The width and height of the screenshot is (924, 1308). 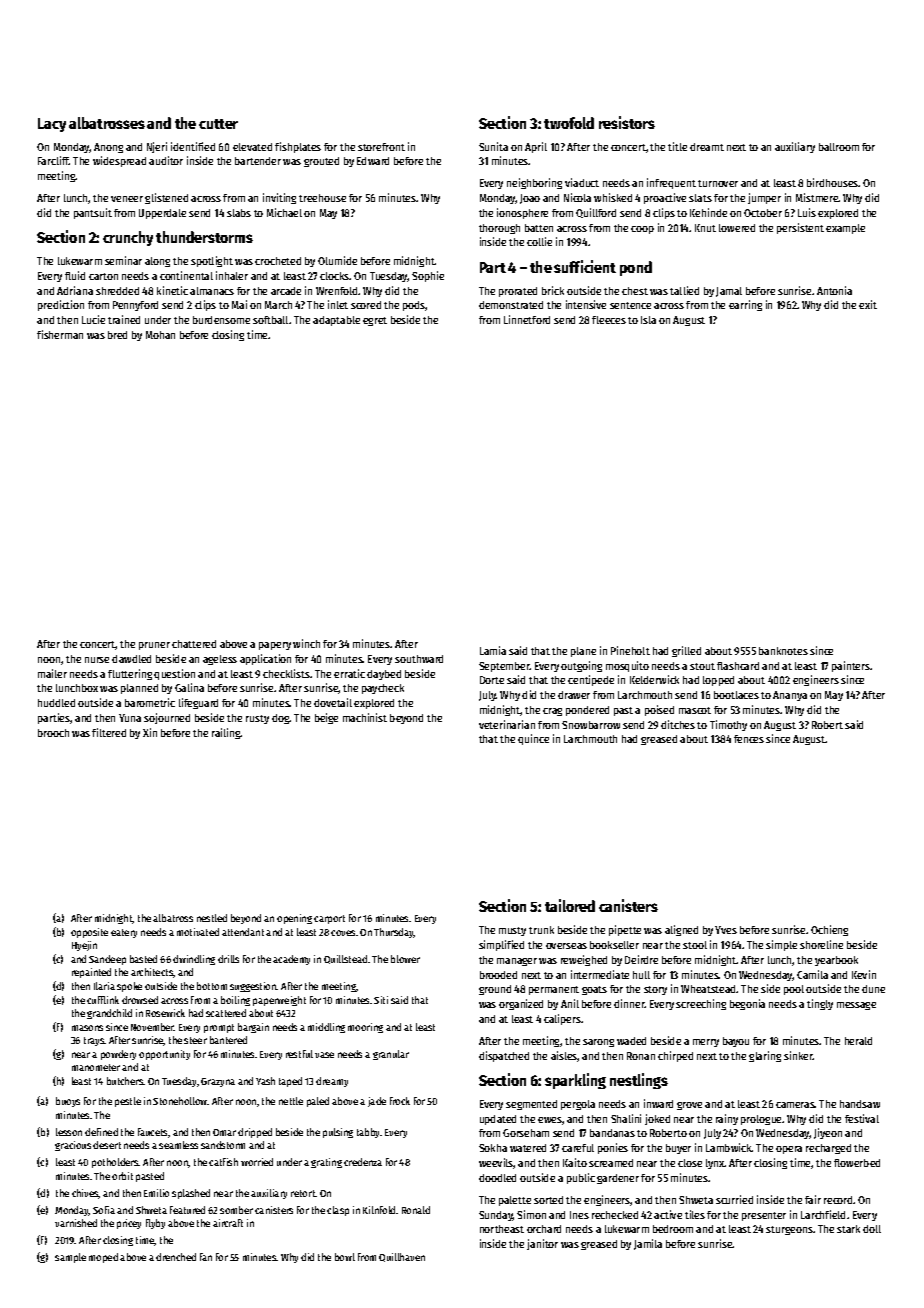 I want to click on fences, so click(x=749, y=739).
